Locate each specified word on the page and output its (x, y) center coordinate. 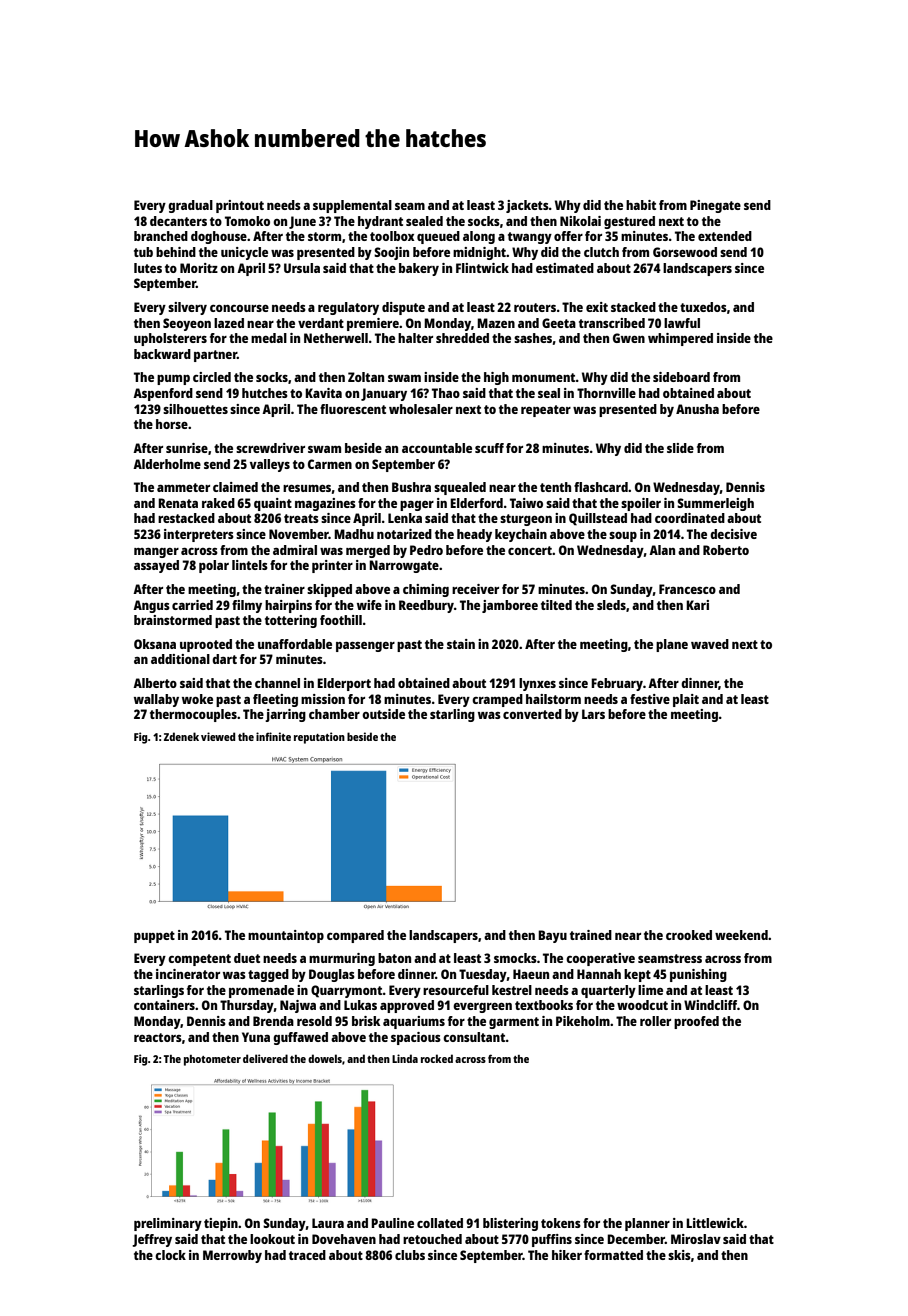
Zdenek (181, 736)
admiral (295, 550)
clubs (410, 1255)
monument (544, 377)
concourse (239, 308)
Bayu (552, 936)
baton (394, 958)
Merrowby (232, 1256)
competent (199, 960)
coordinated (690, 518)
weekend (741, 935)
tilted (556, 605)
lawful (682, 323)
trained (591, 935)
